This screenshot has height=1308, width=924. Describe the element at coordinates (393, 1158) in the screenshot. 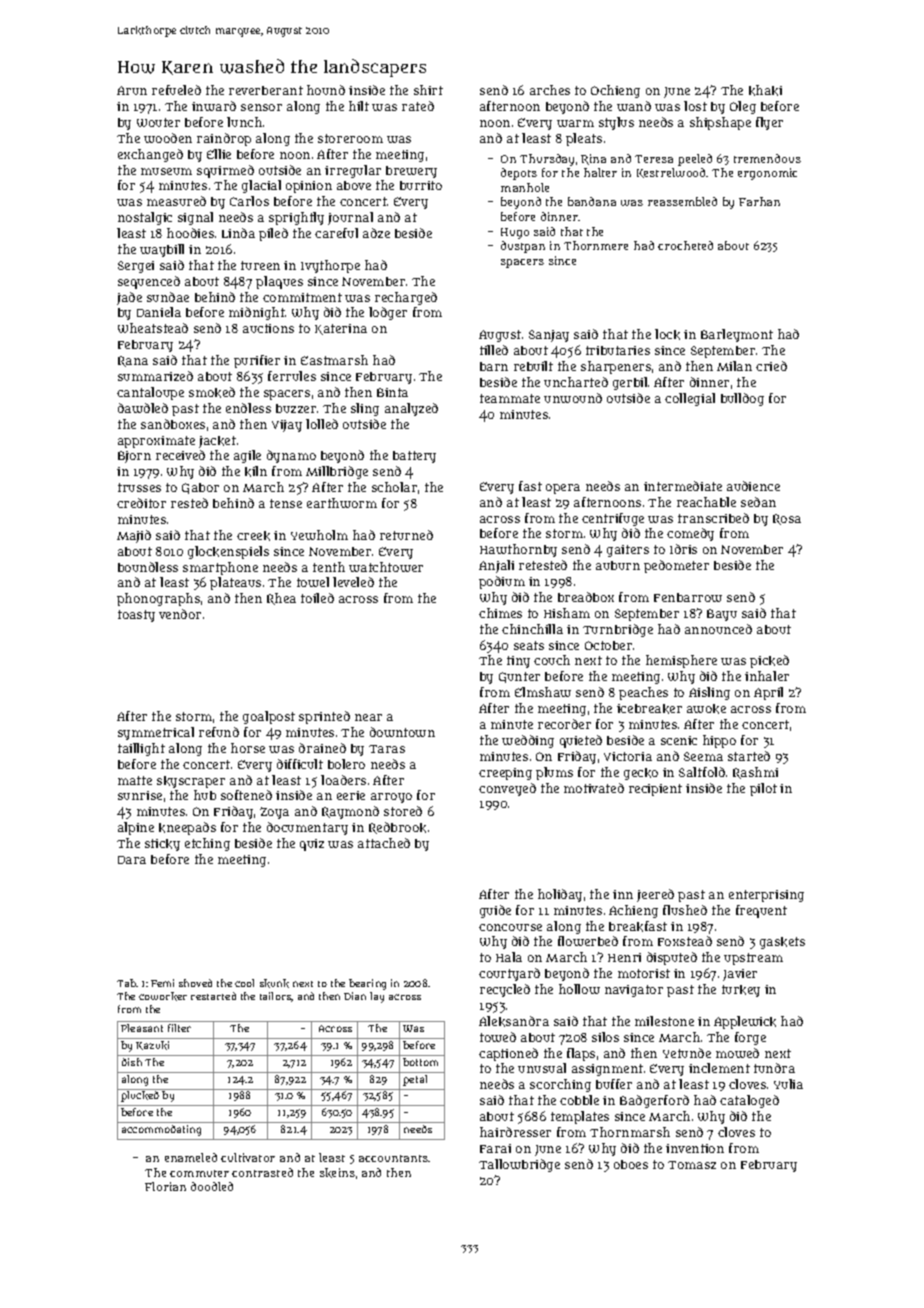

I see `accountants` at that location.
